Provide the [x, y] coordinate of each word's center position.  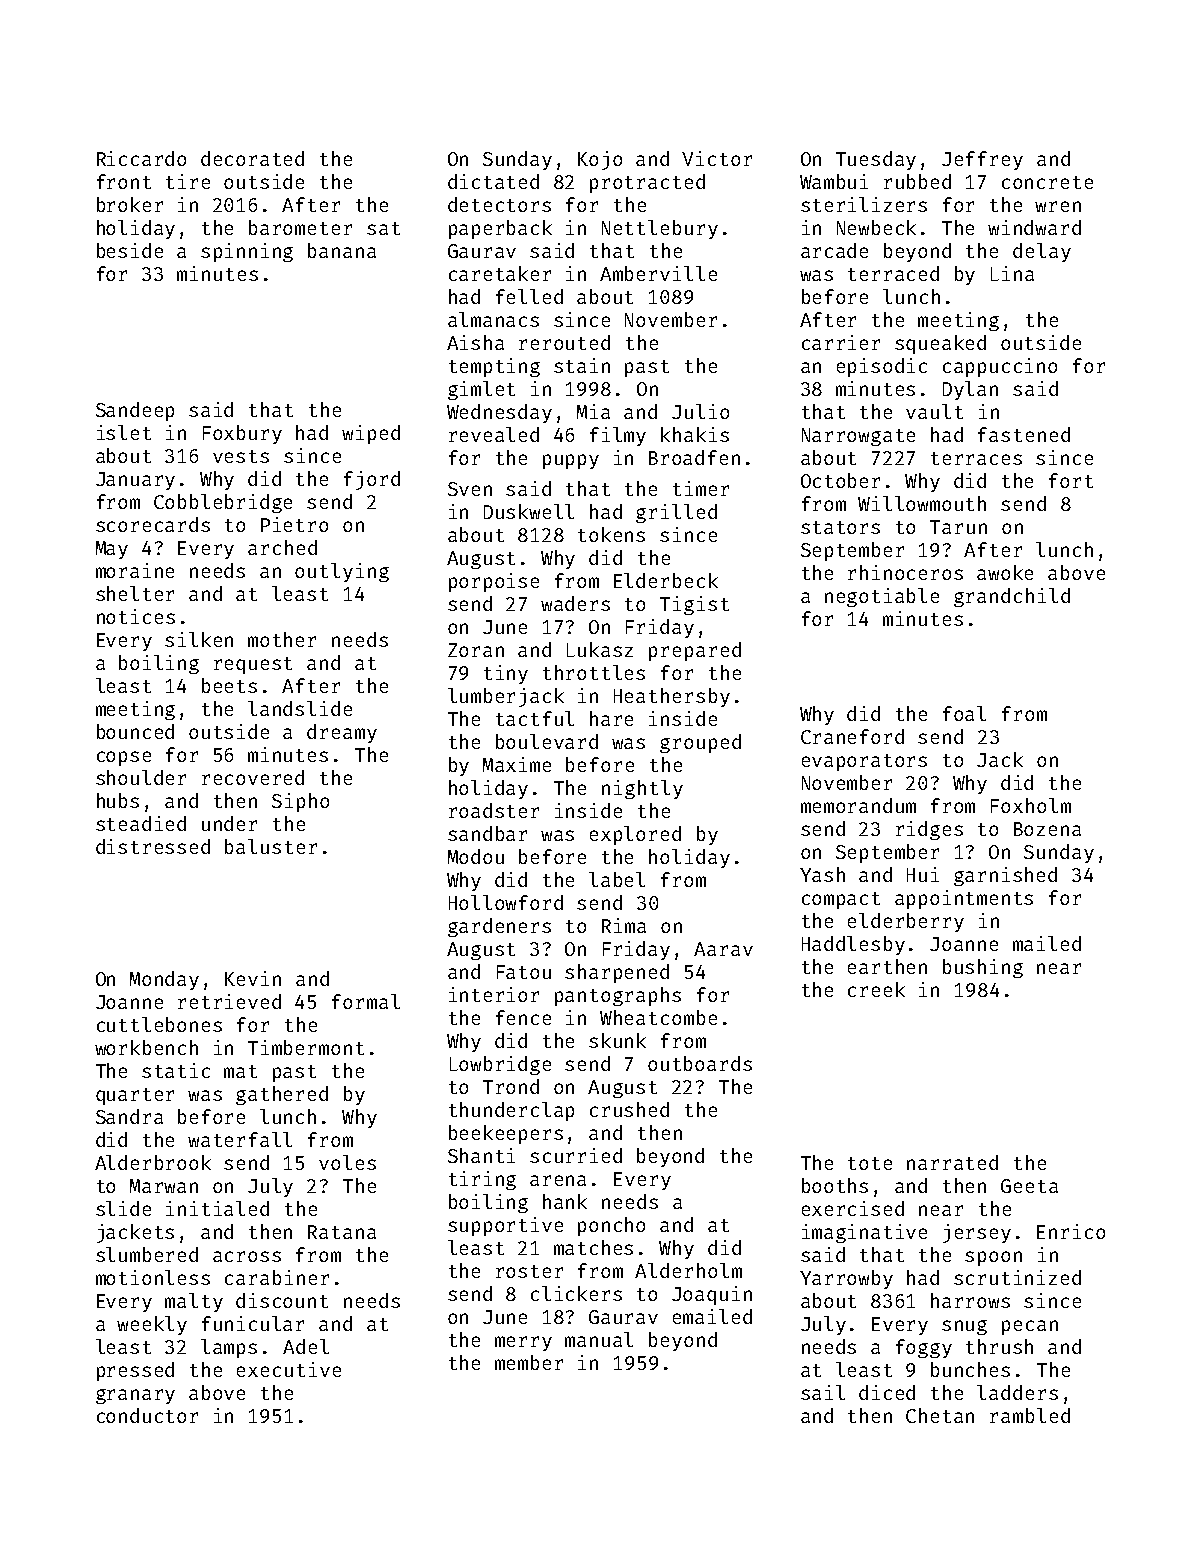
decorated [252, 158]
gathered [282, 1095]
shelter [135, 593]
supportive [505, 1226]
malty [194, 1302]
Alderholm [688, 1270]
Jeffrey [982, 160]
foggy [924, 1348]
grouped [700, 743]
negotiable [882, 597]
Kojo [600, 160]
